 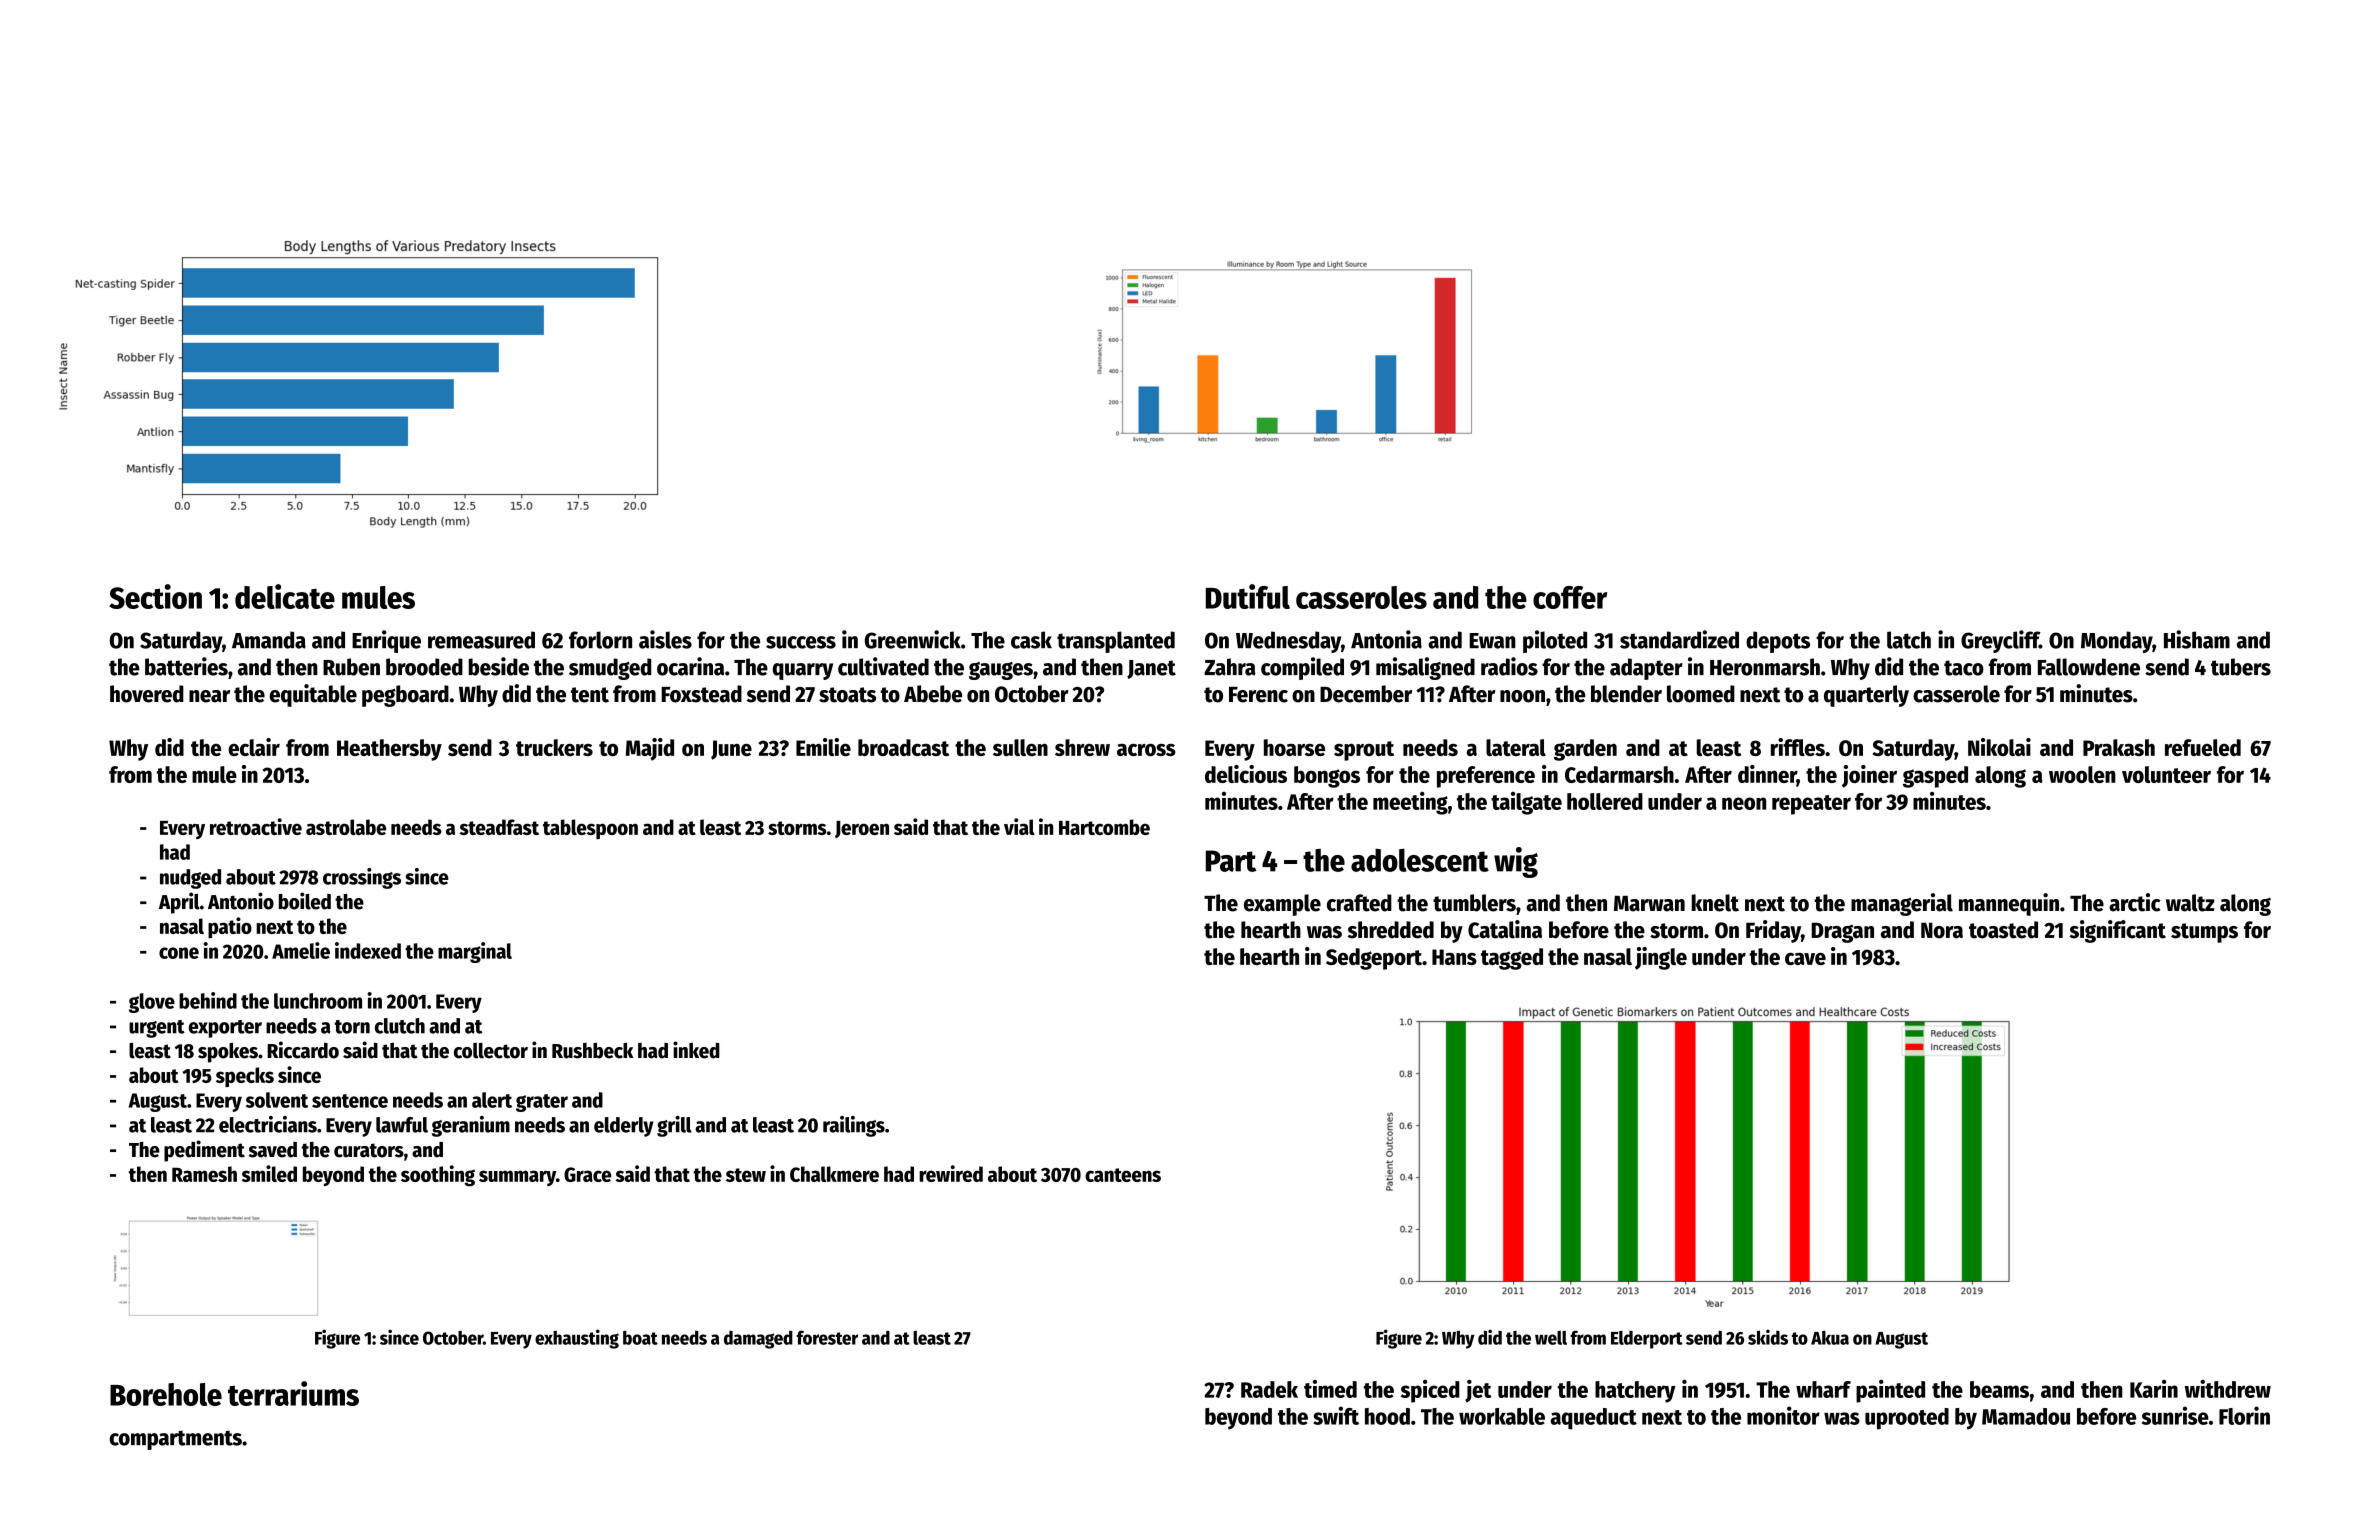 What do you see at coordinates (1104, 827) in the screenshot?
I see `Hartcombe` at bounding box center [1104, 827].
